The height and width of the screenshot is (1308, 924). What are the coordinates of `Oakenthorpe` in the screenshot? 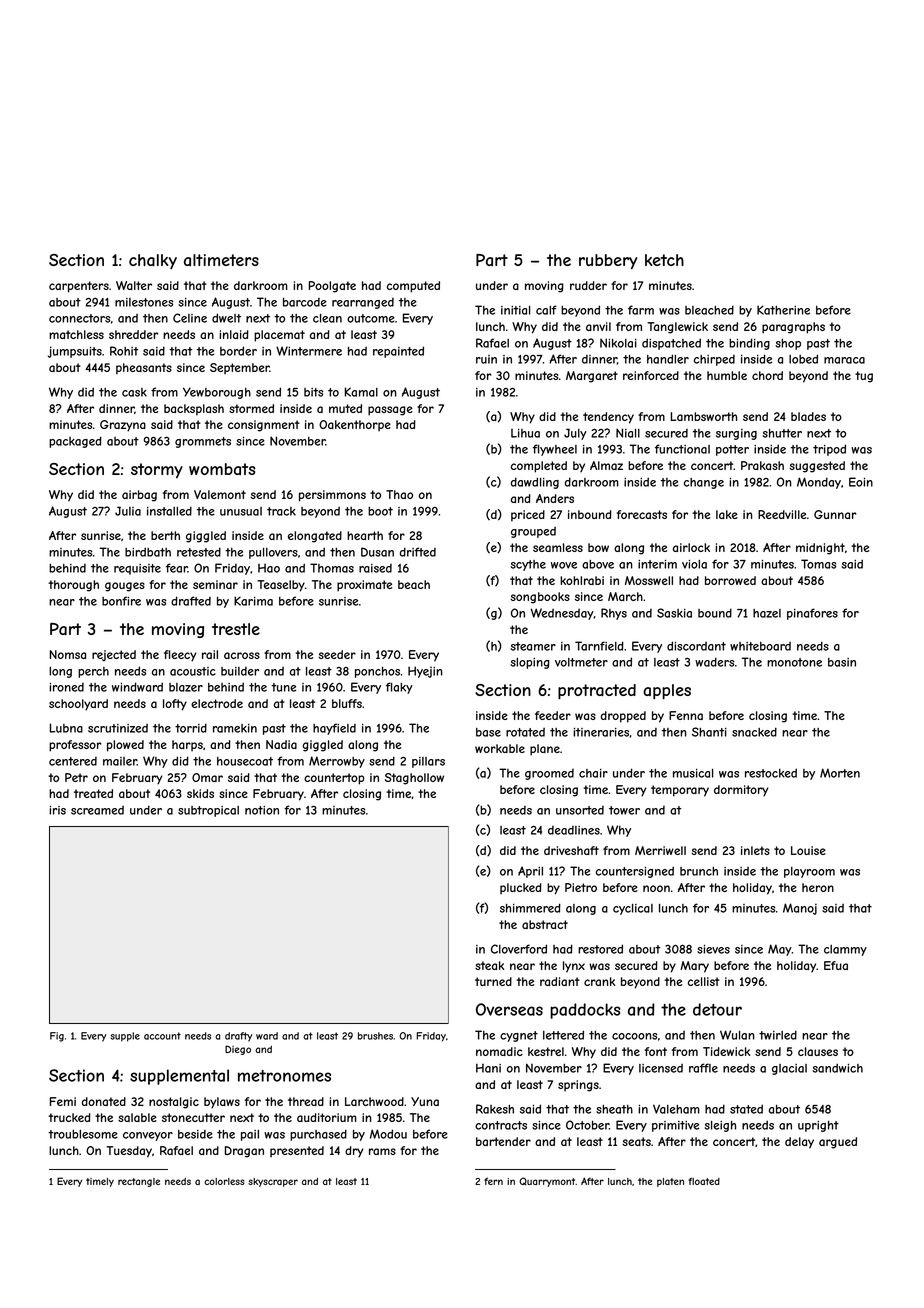 It's located at (355, 425).
